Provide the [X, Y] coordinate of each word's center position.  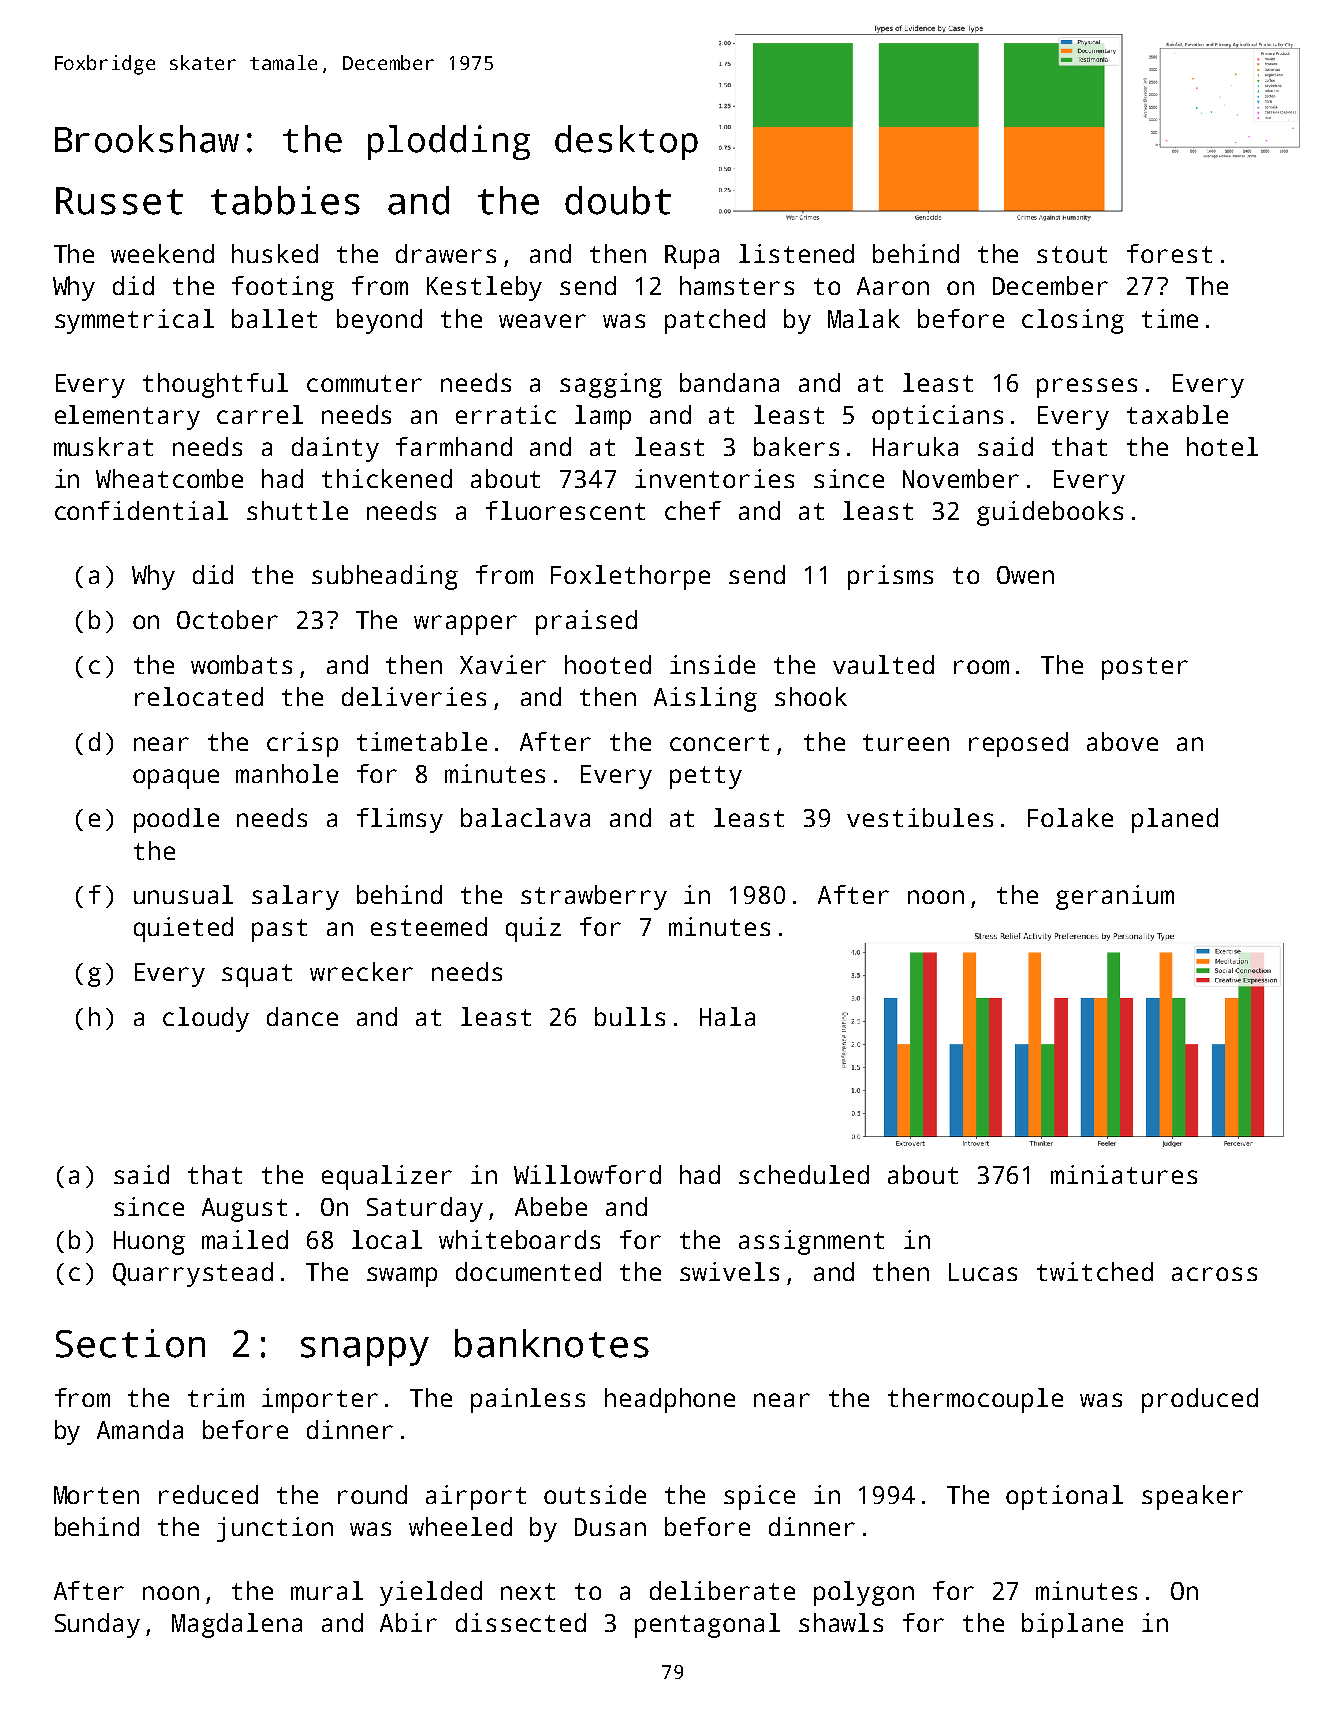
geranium [1115, 897]
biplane [1072, 1625]
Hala [727, 1016]
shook [811, 696]
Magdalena [237, 1625]
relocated [199, 696]
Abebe [551, 1206]
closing [1073, 321]
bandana [729, 382]
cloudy [206, 1019]
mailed [245, 1239]
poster [1145, 668]
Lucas [983, 1272]
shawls [841, 1622]
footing [283, 288]
